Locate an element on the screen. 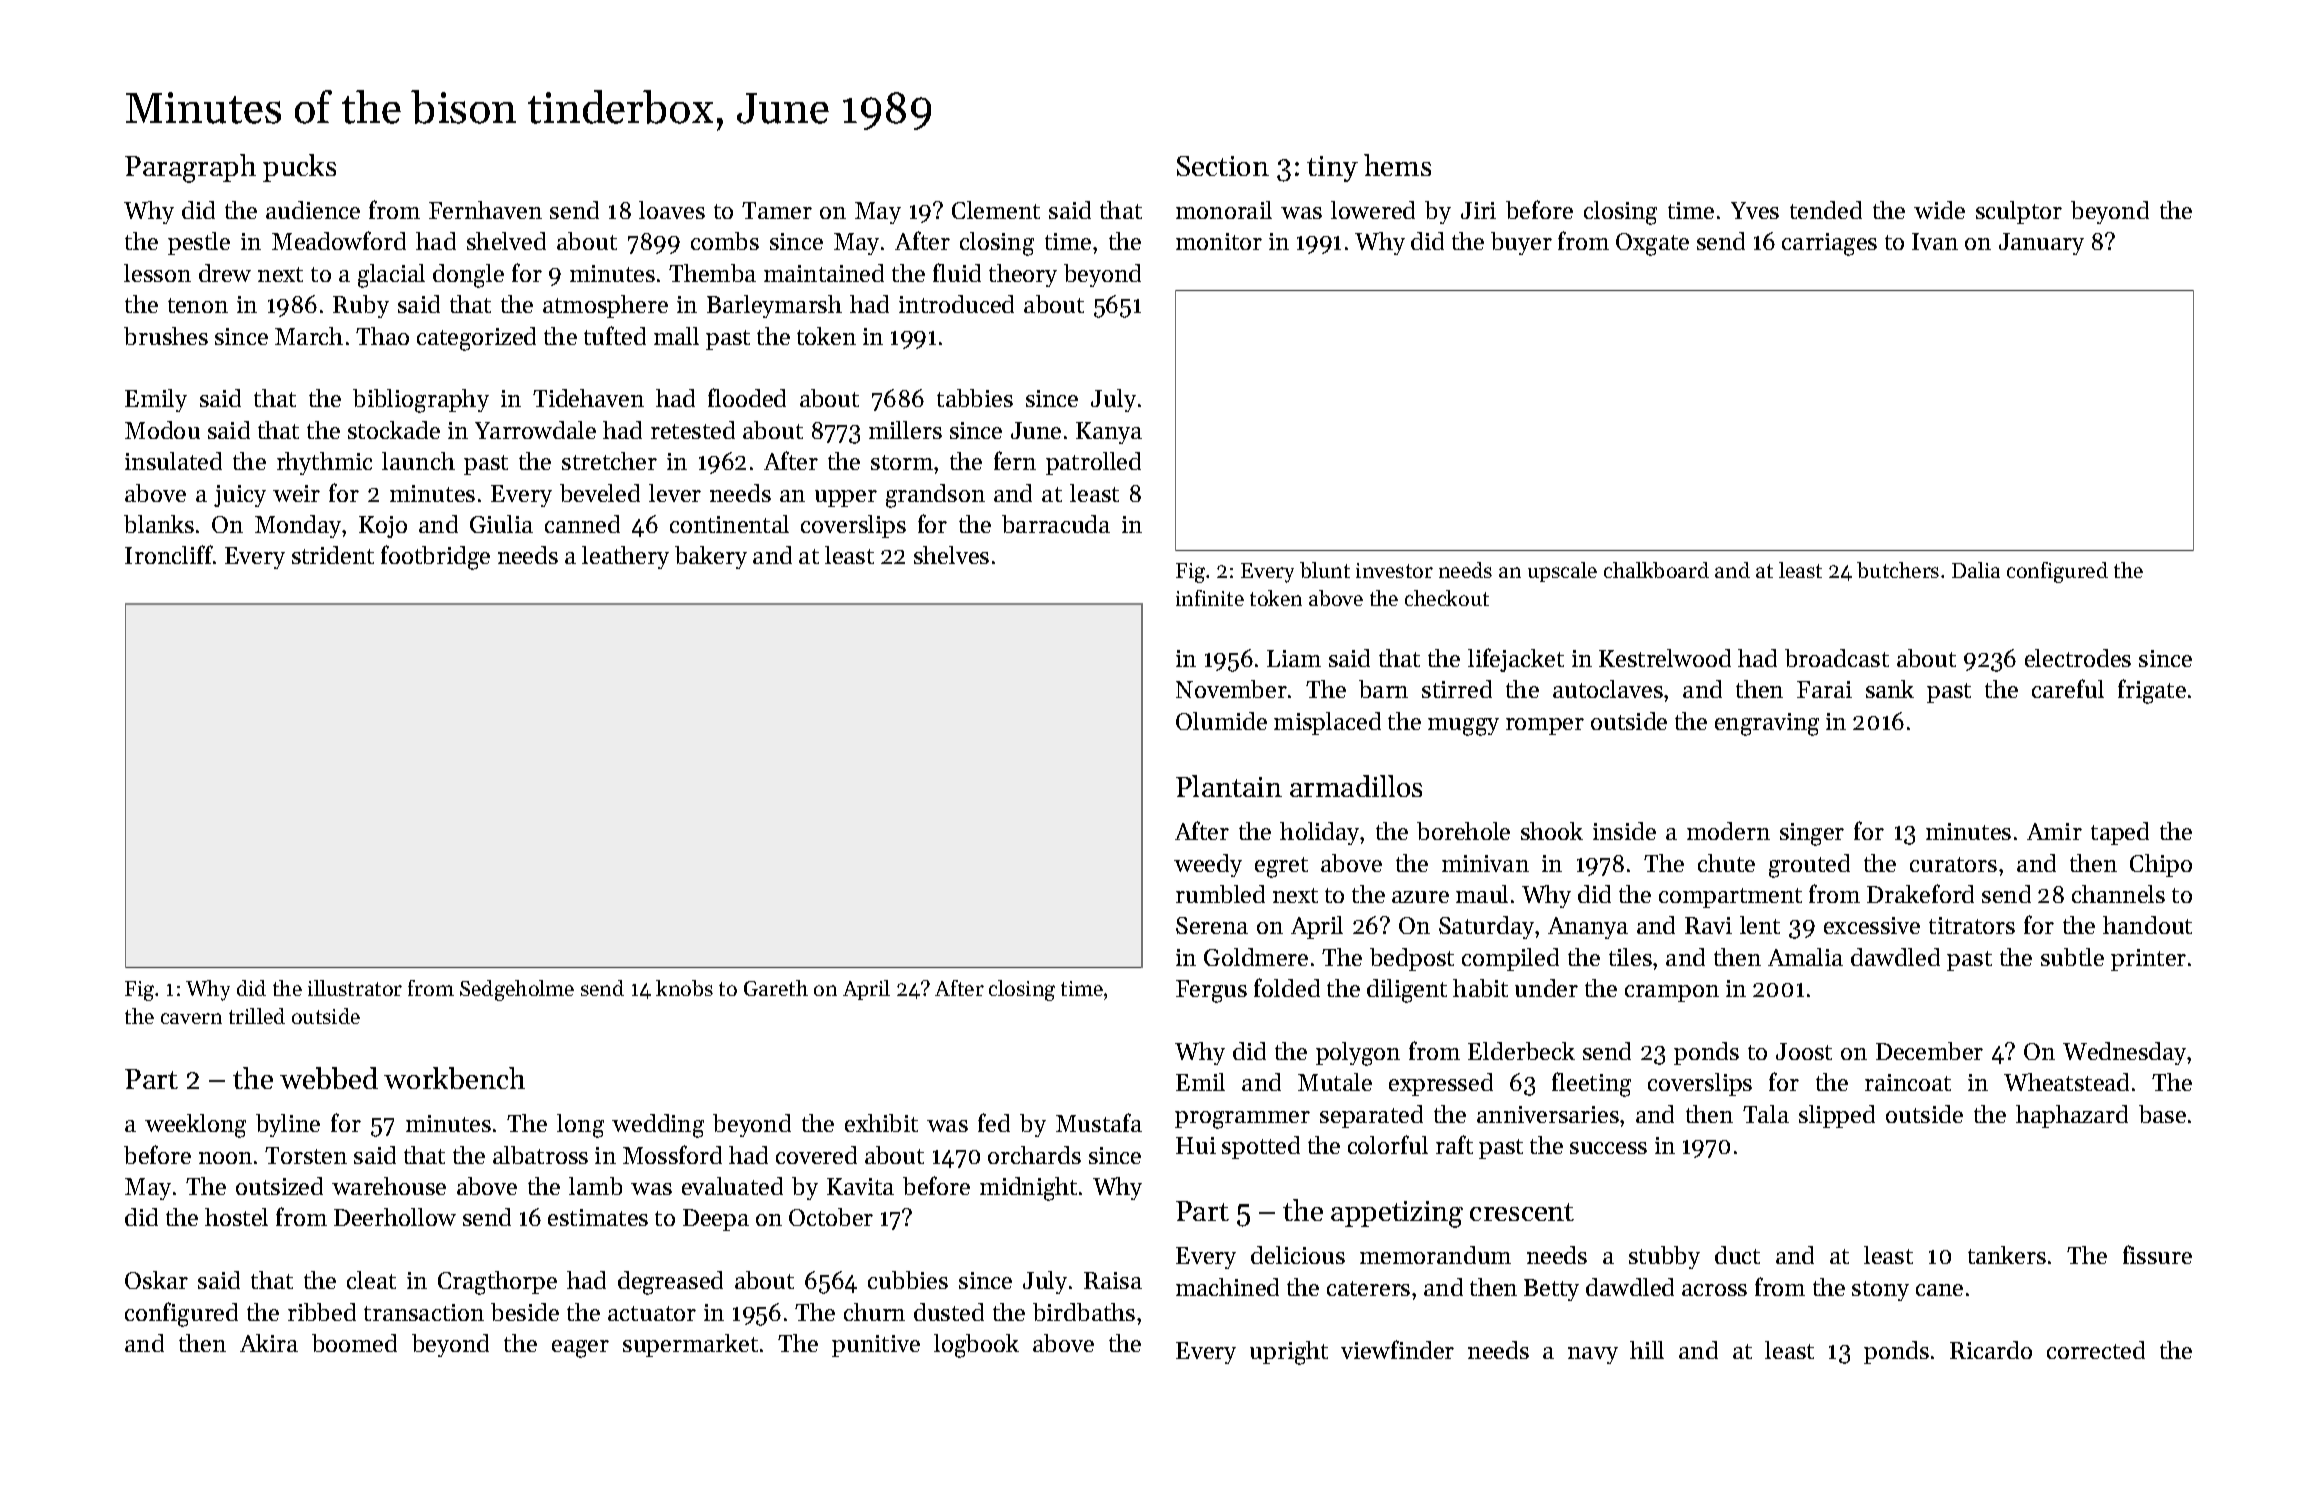 The width and height of the screenshot is (2318, 1500). beside is located at coordinates (525, 1312).
